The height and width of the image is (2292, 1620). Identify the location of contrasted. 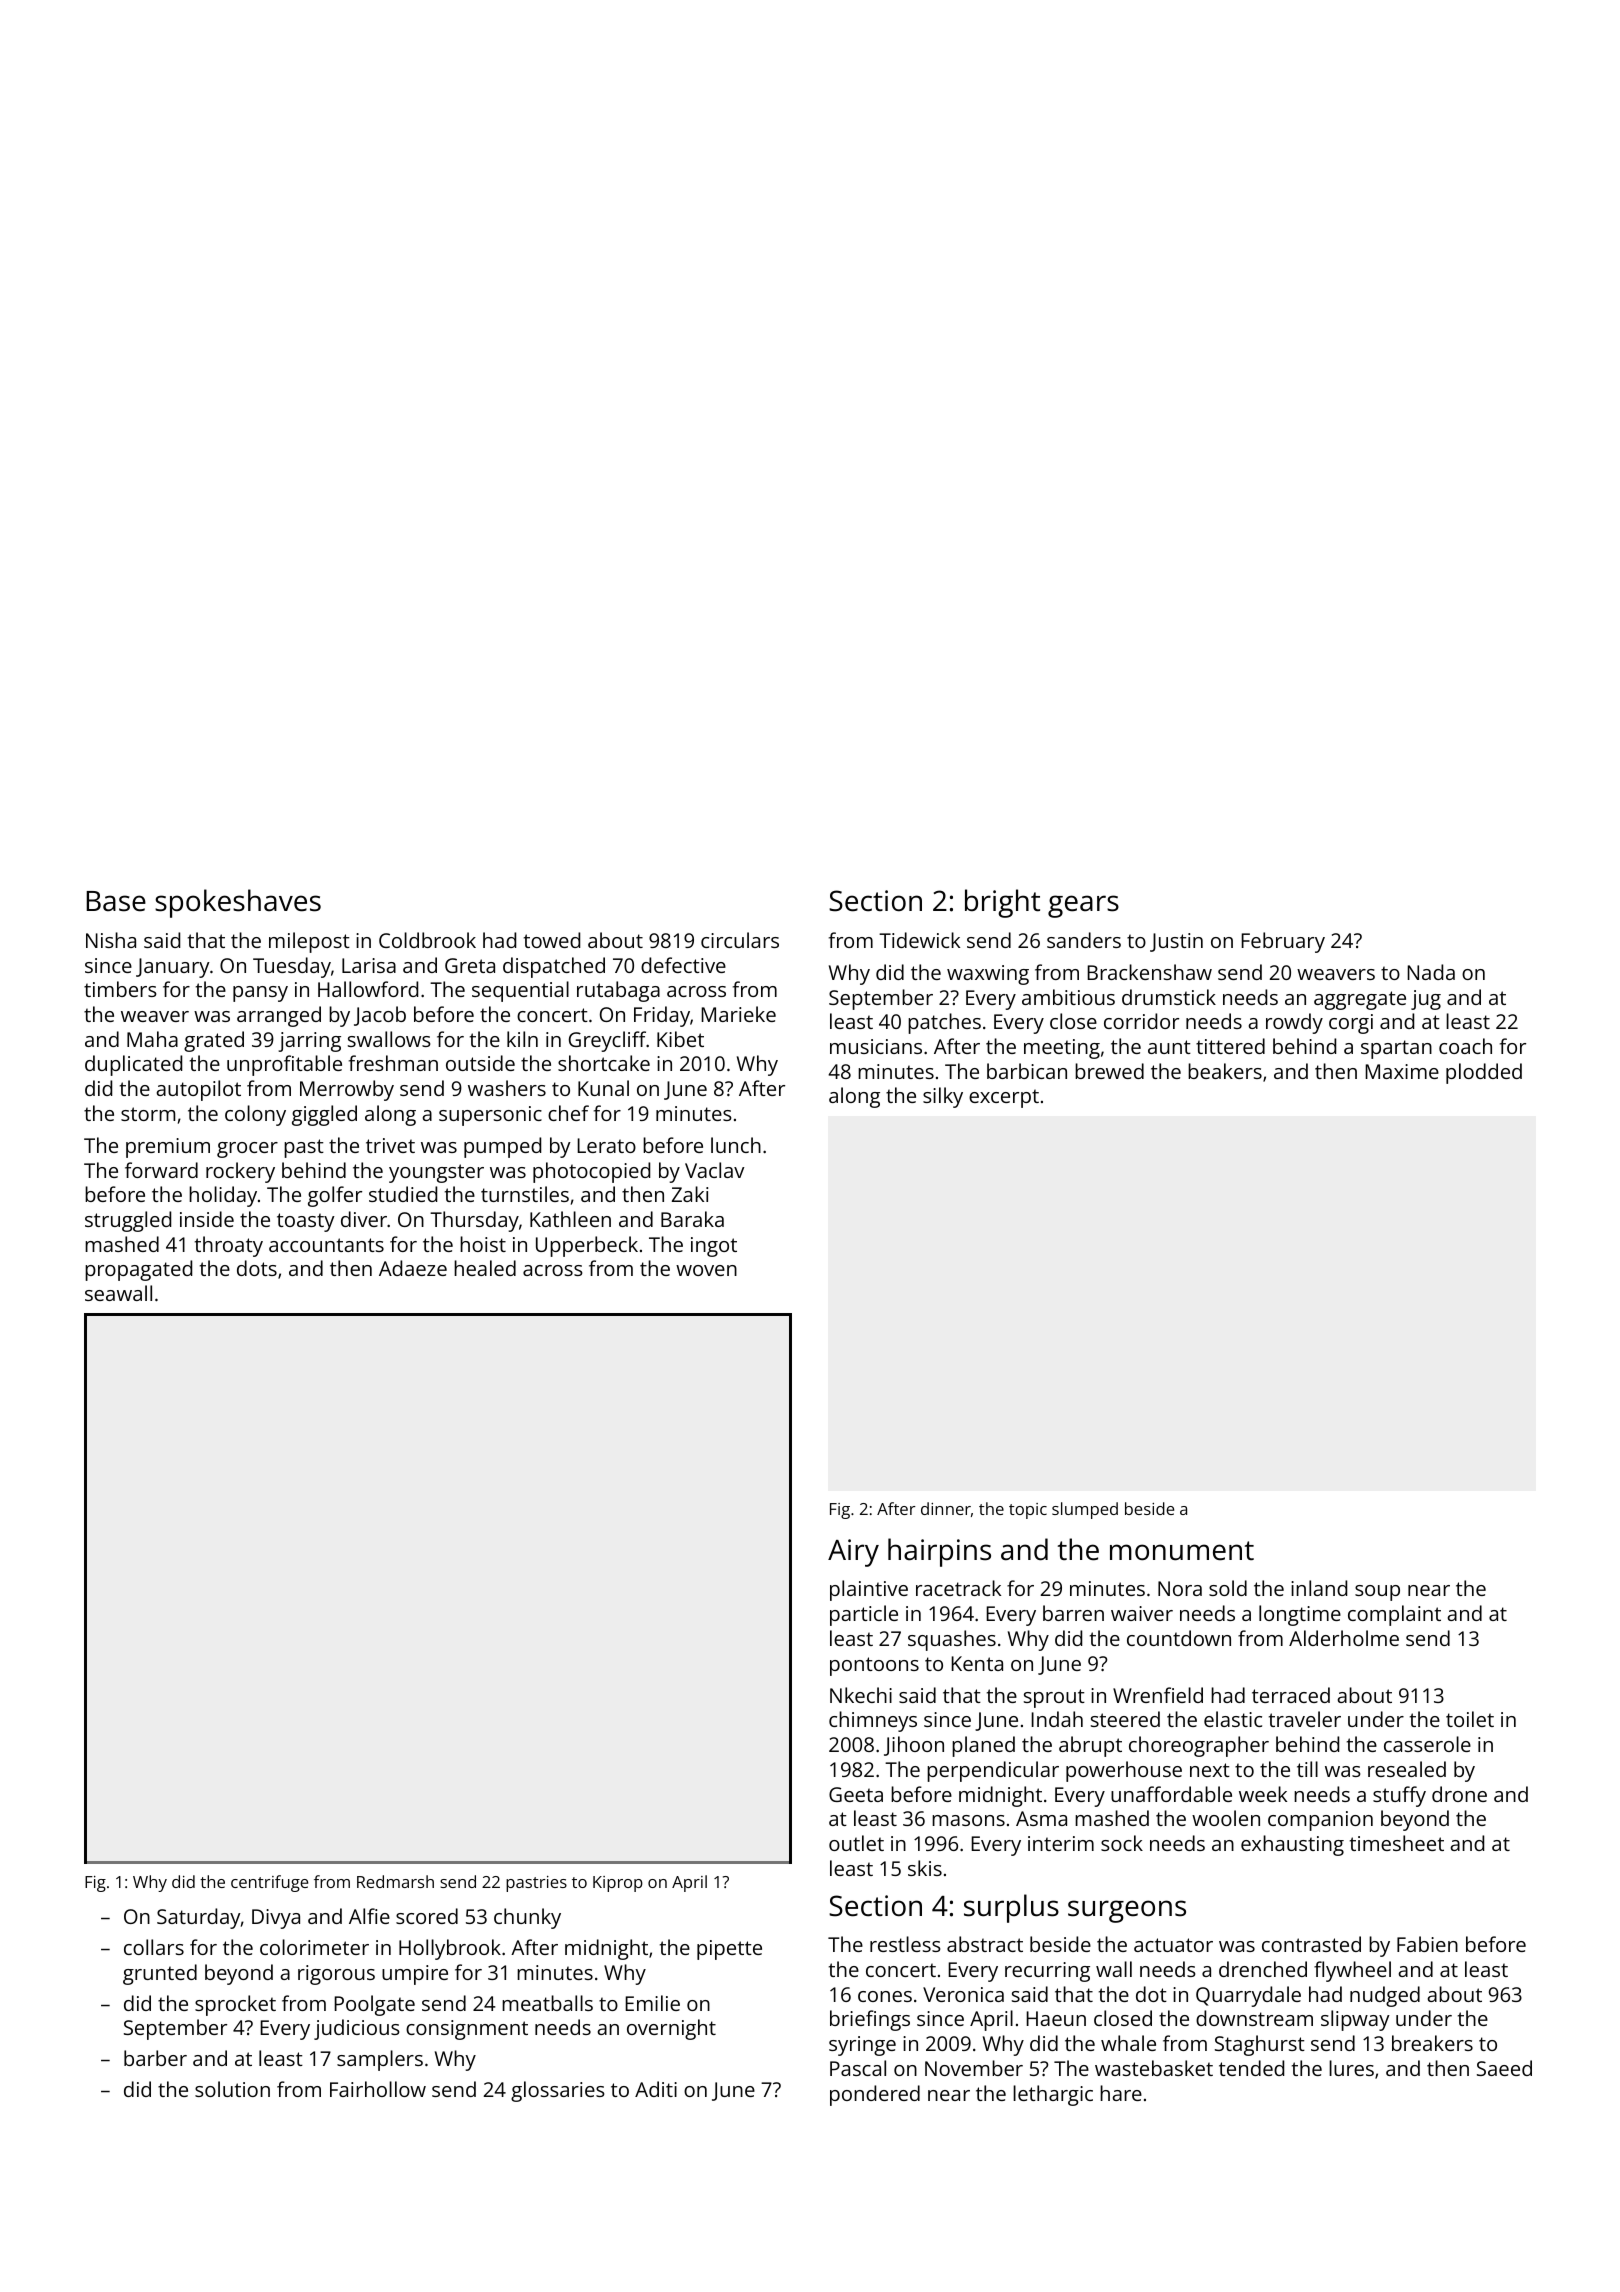
(1311, 1944).
